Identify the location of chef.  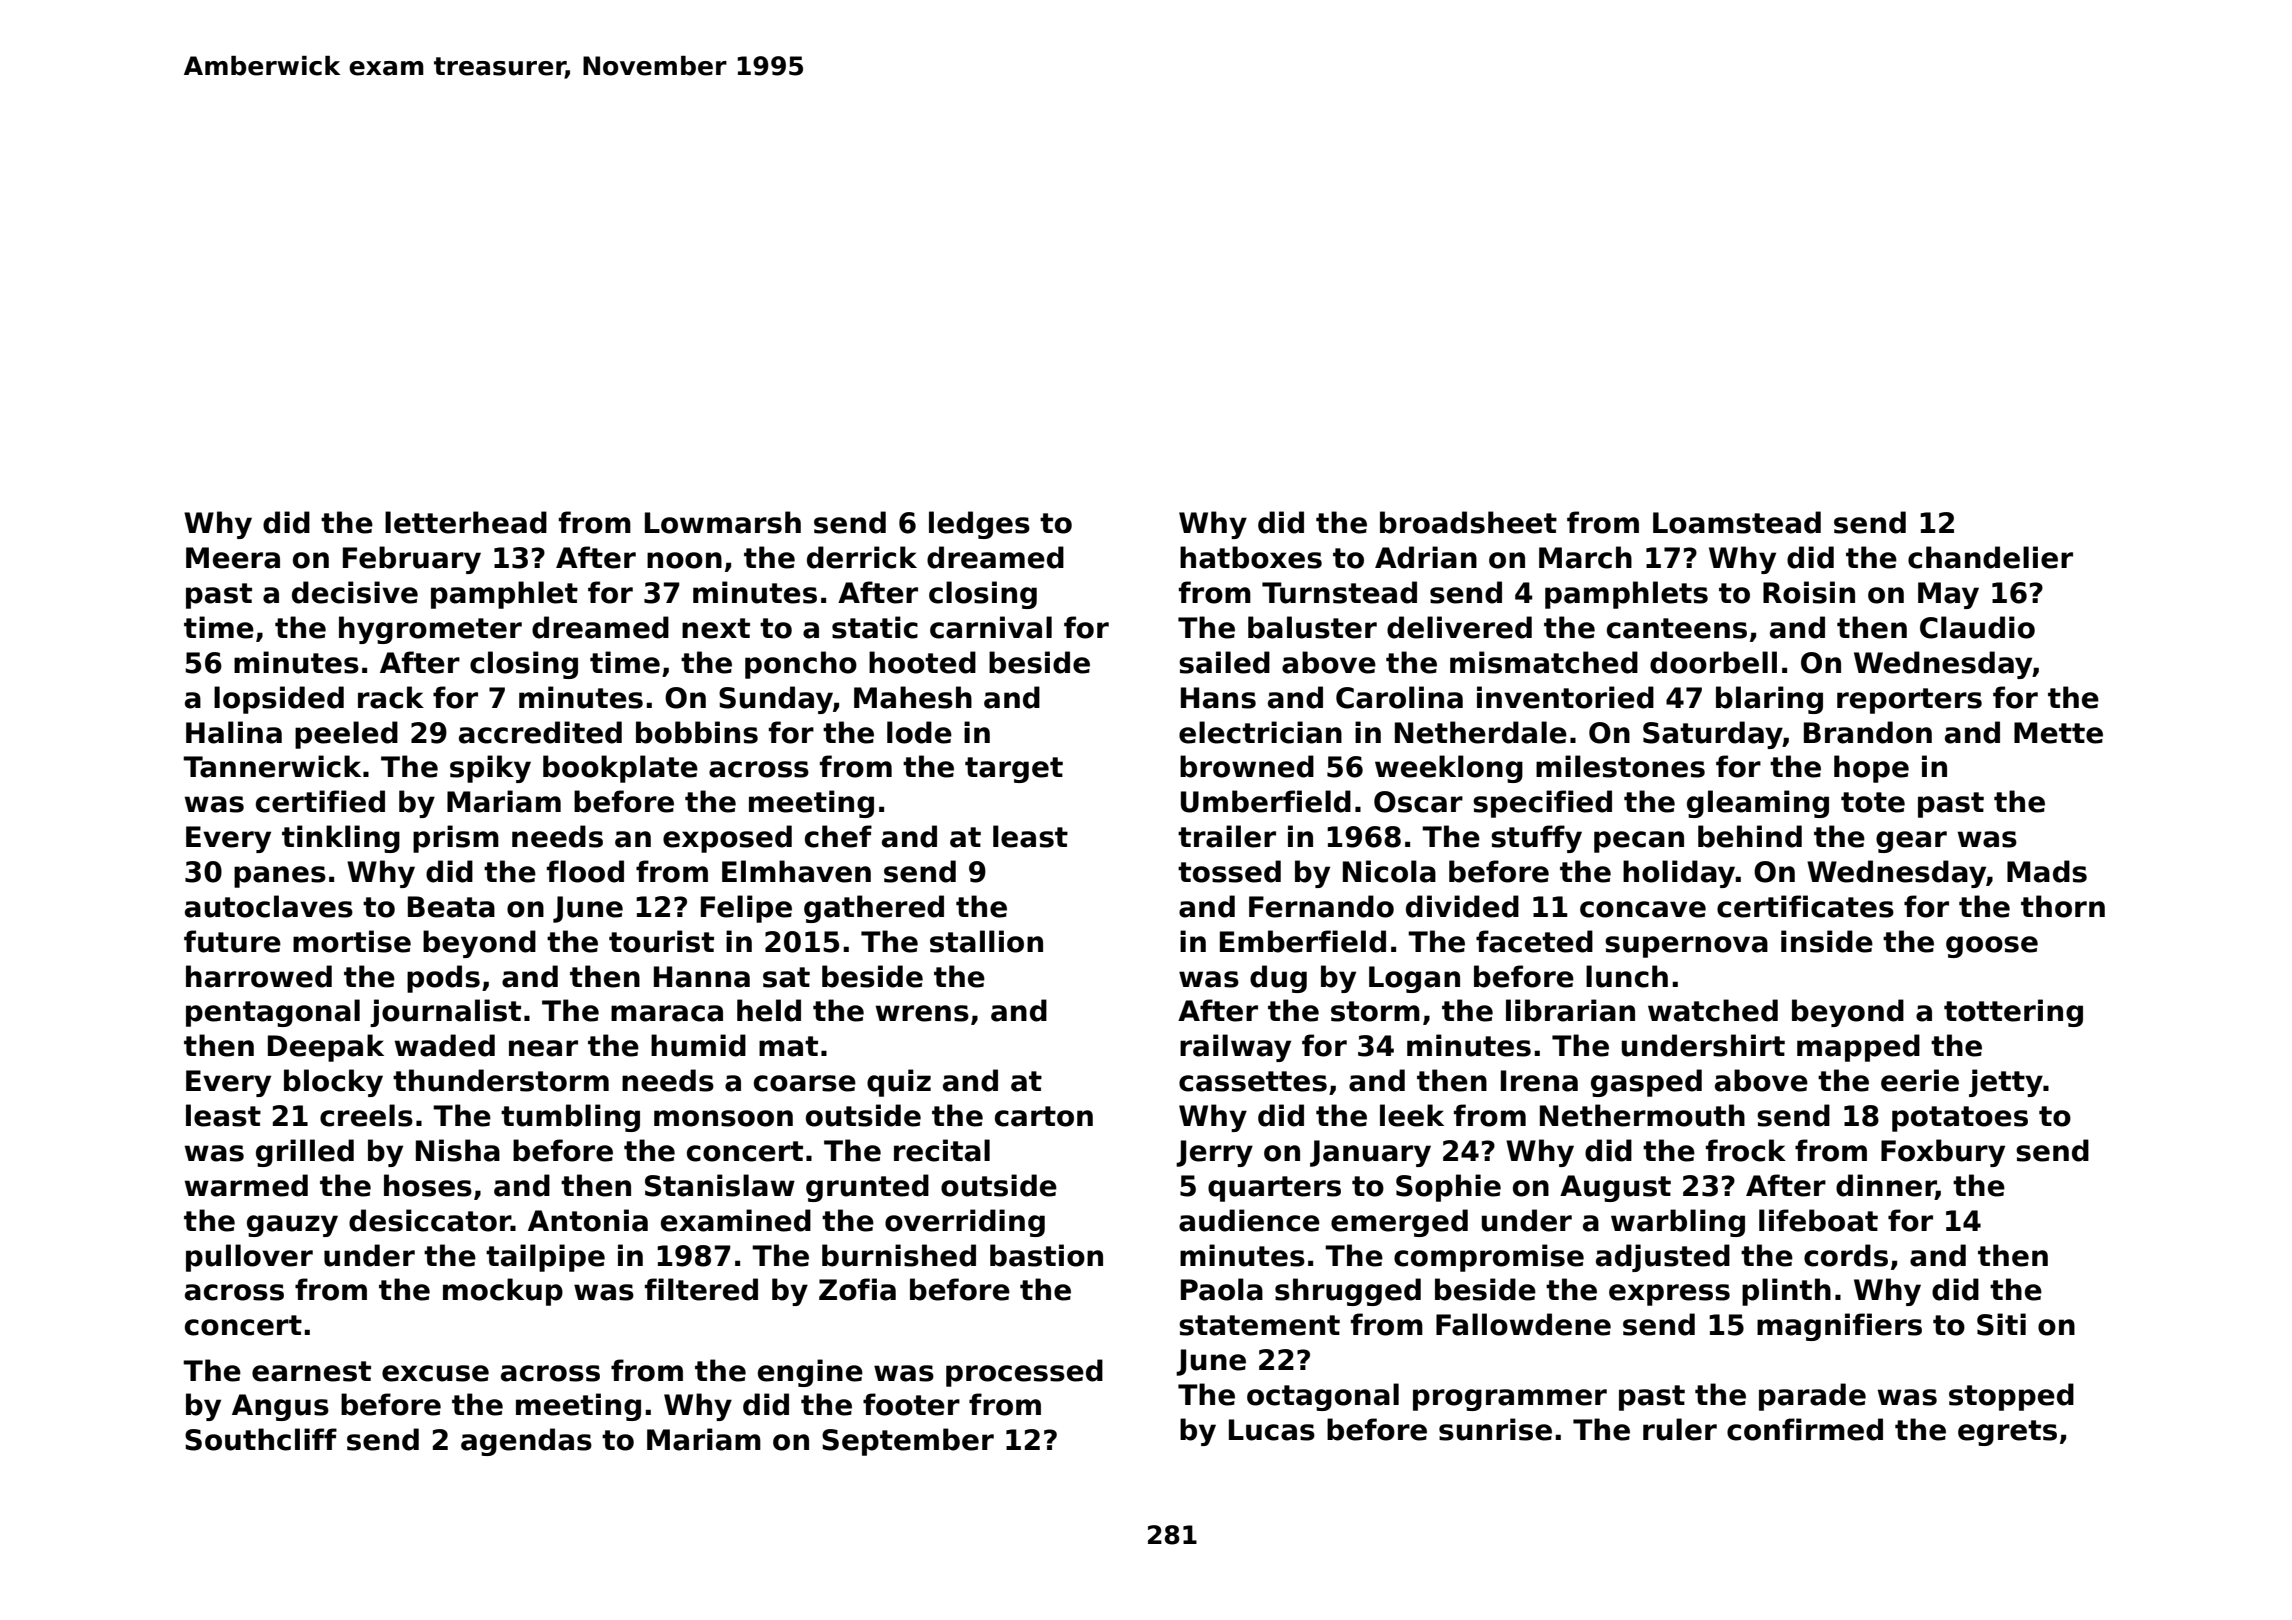
(838, 836).
